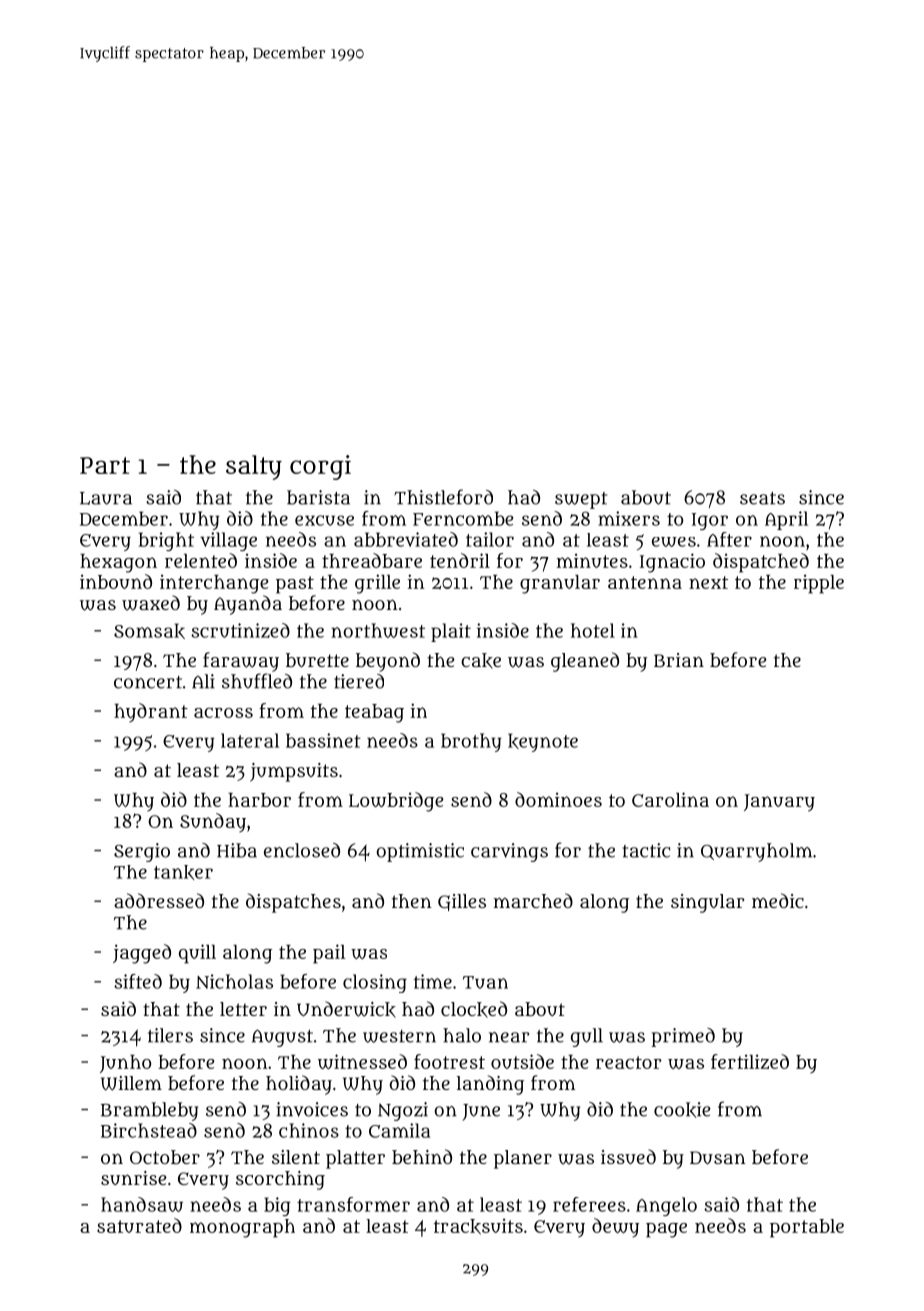 The width and height of the screenshot is (924, 1311). I want to click on marched, so click(533, 900).
